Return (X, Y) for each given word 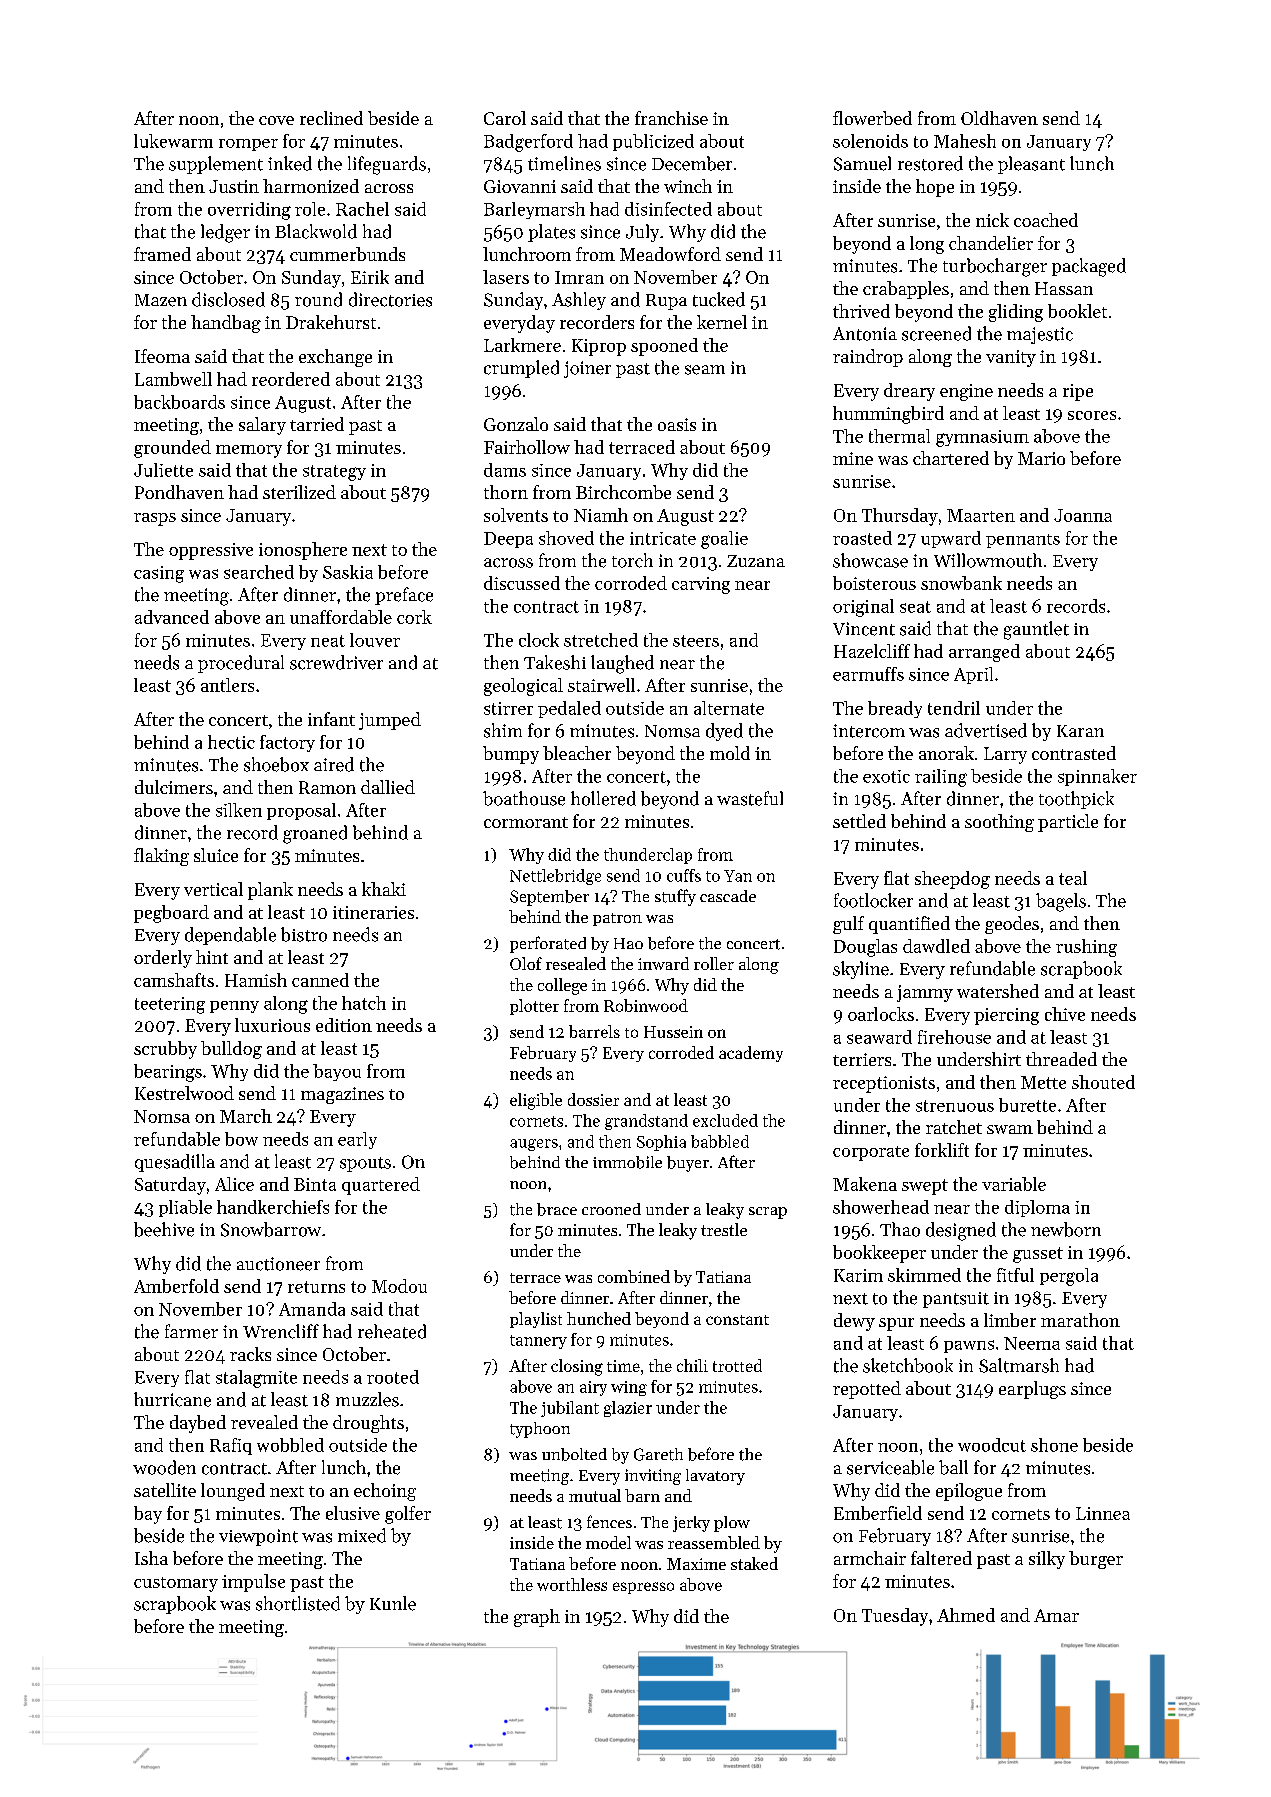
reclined (331, 118)
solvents (516, 515)
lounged (233, 1492)
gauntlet (1036, 630)
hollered (603, 798)
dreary (909, 392)
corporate (871, 1153)
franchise (671, 118)
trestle (724, 1229)
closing (577, 1367)
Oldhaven (999, 118)
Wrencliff (281, 1331)
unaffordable (341, 617)
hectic (231, 742)
